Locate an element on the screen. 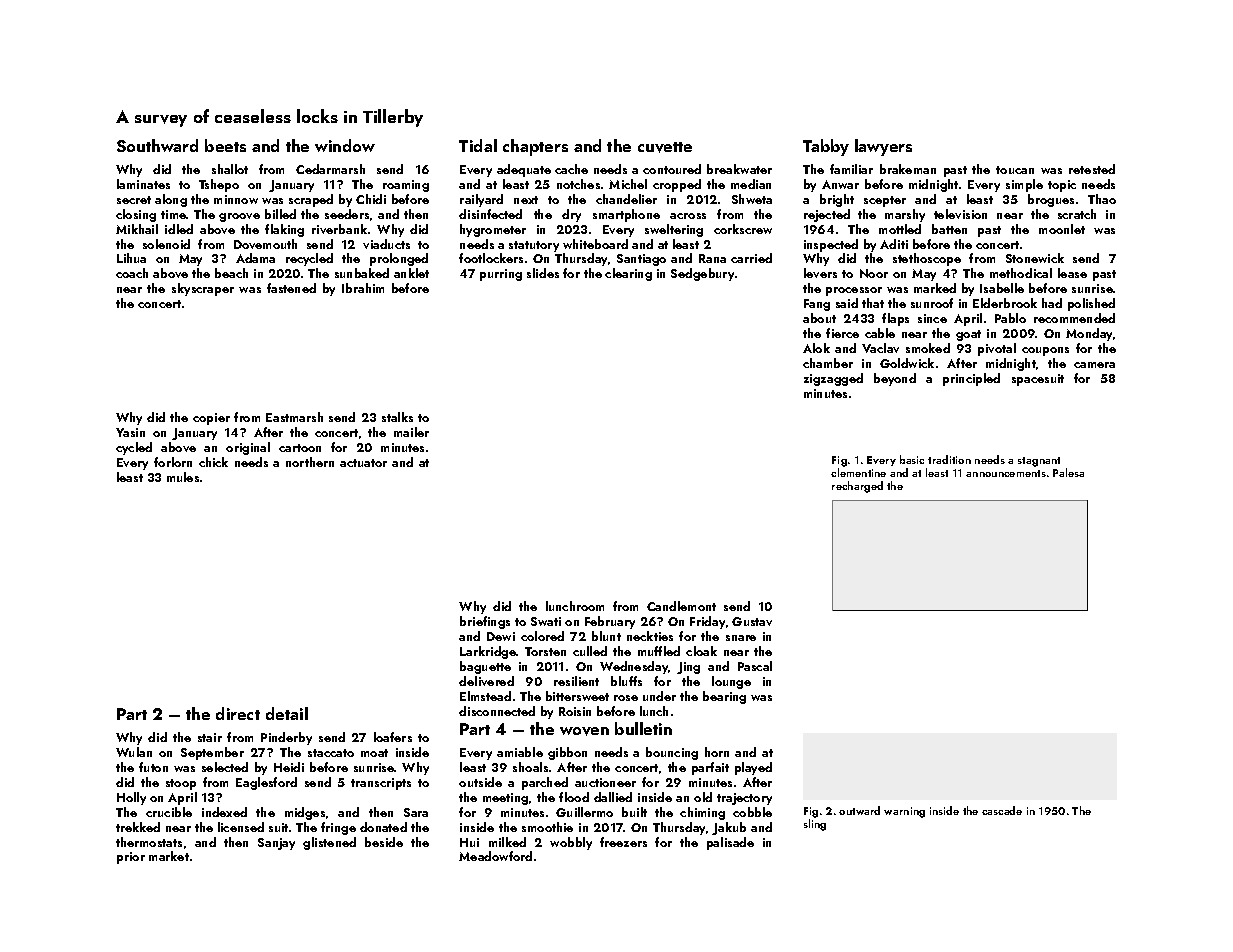 This screenshot has width=1233, height=952. retested is located at coordinates (1092, 169).
